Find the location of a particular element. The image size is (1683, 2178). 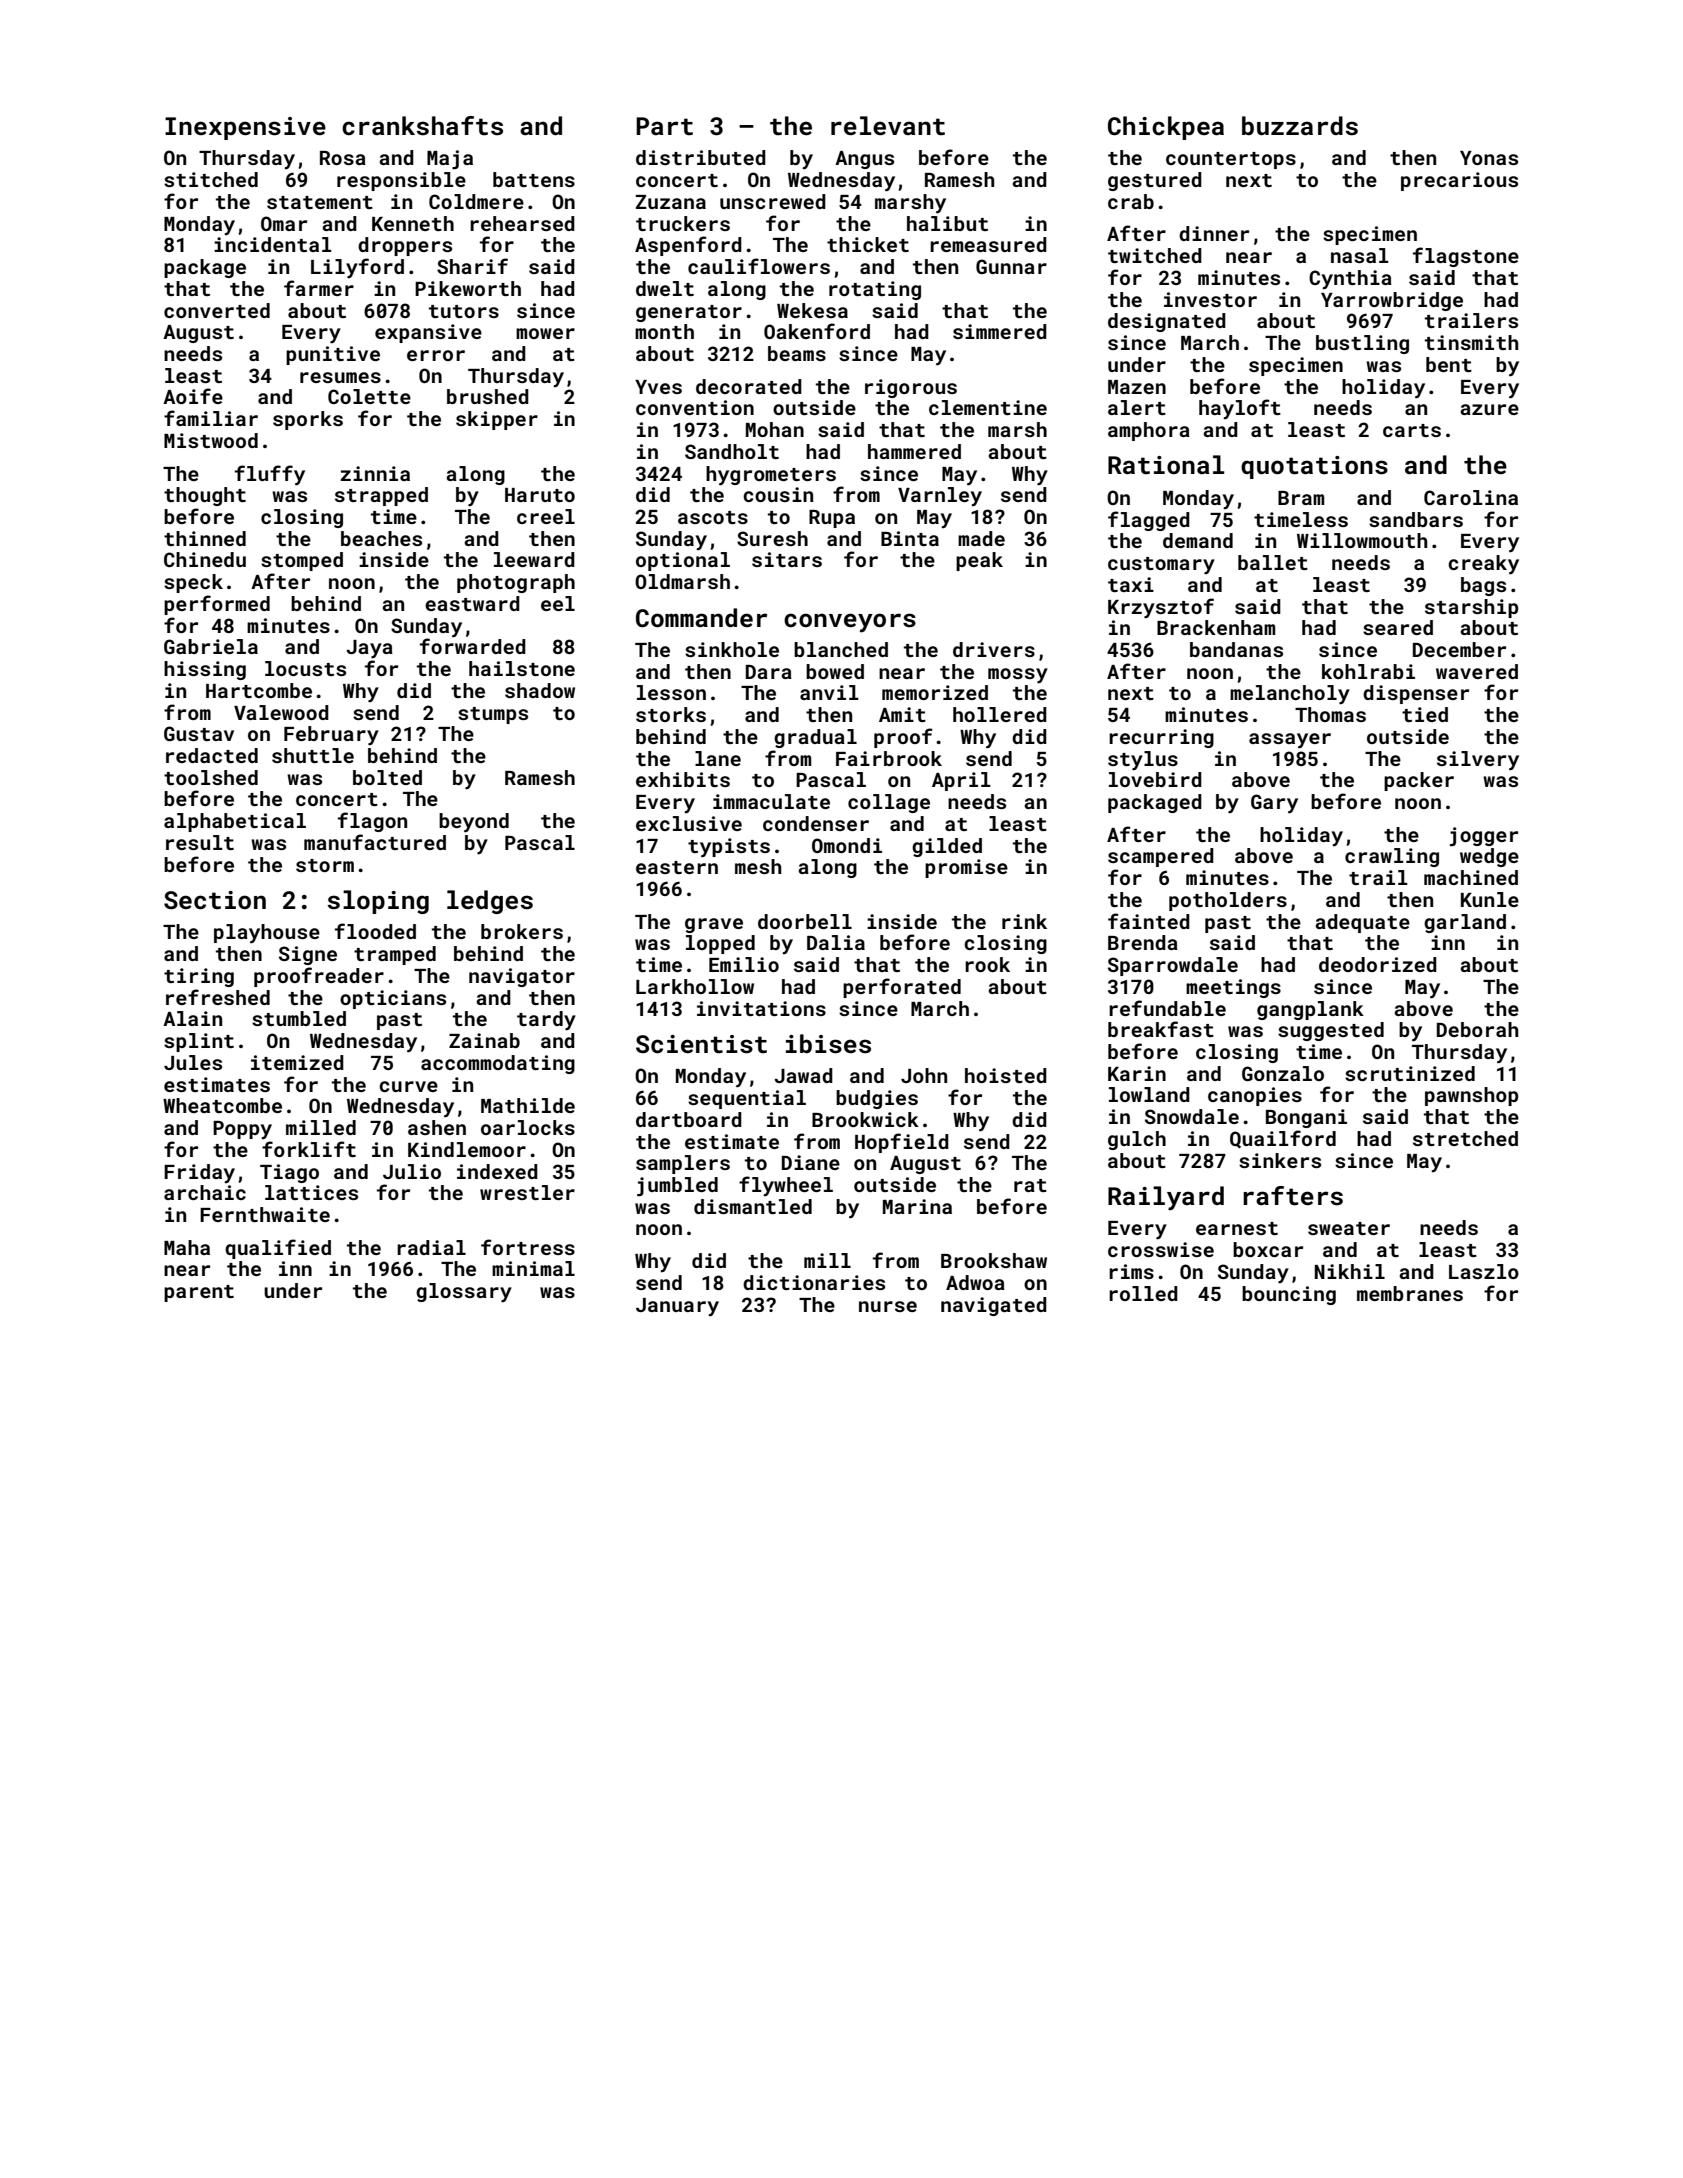

Inexpensive is located at coordinates (245, 128).
